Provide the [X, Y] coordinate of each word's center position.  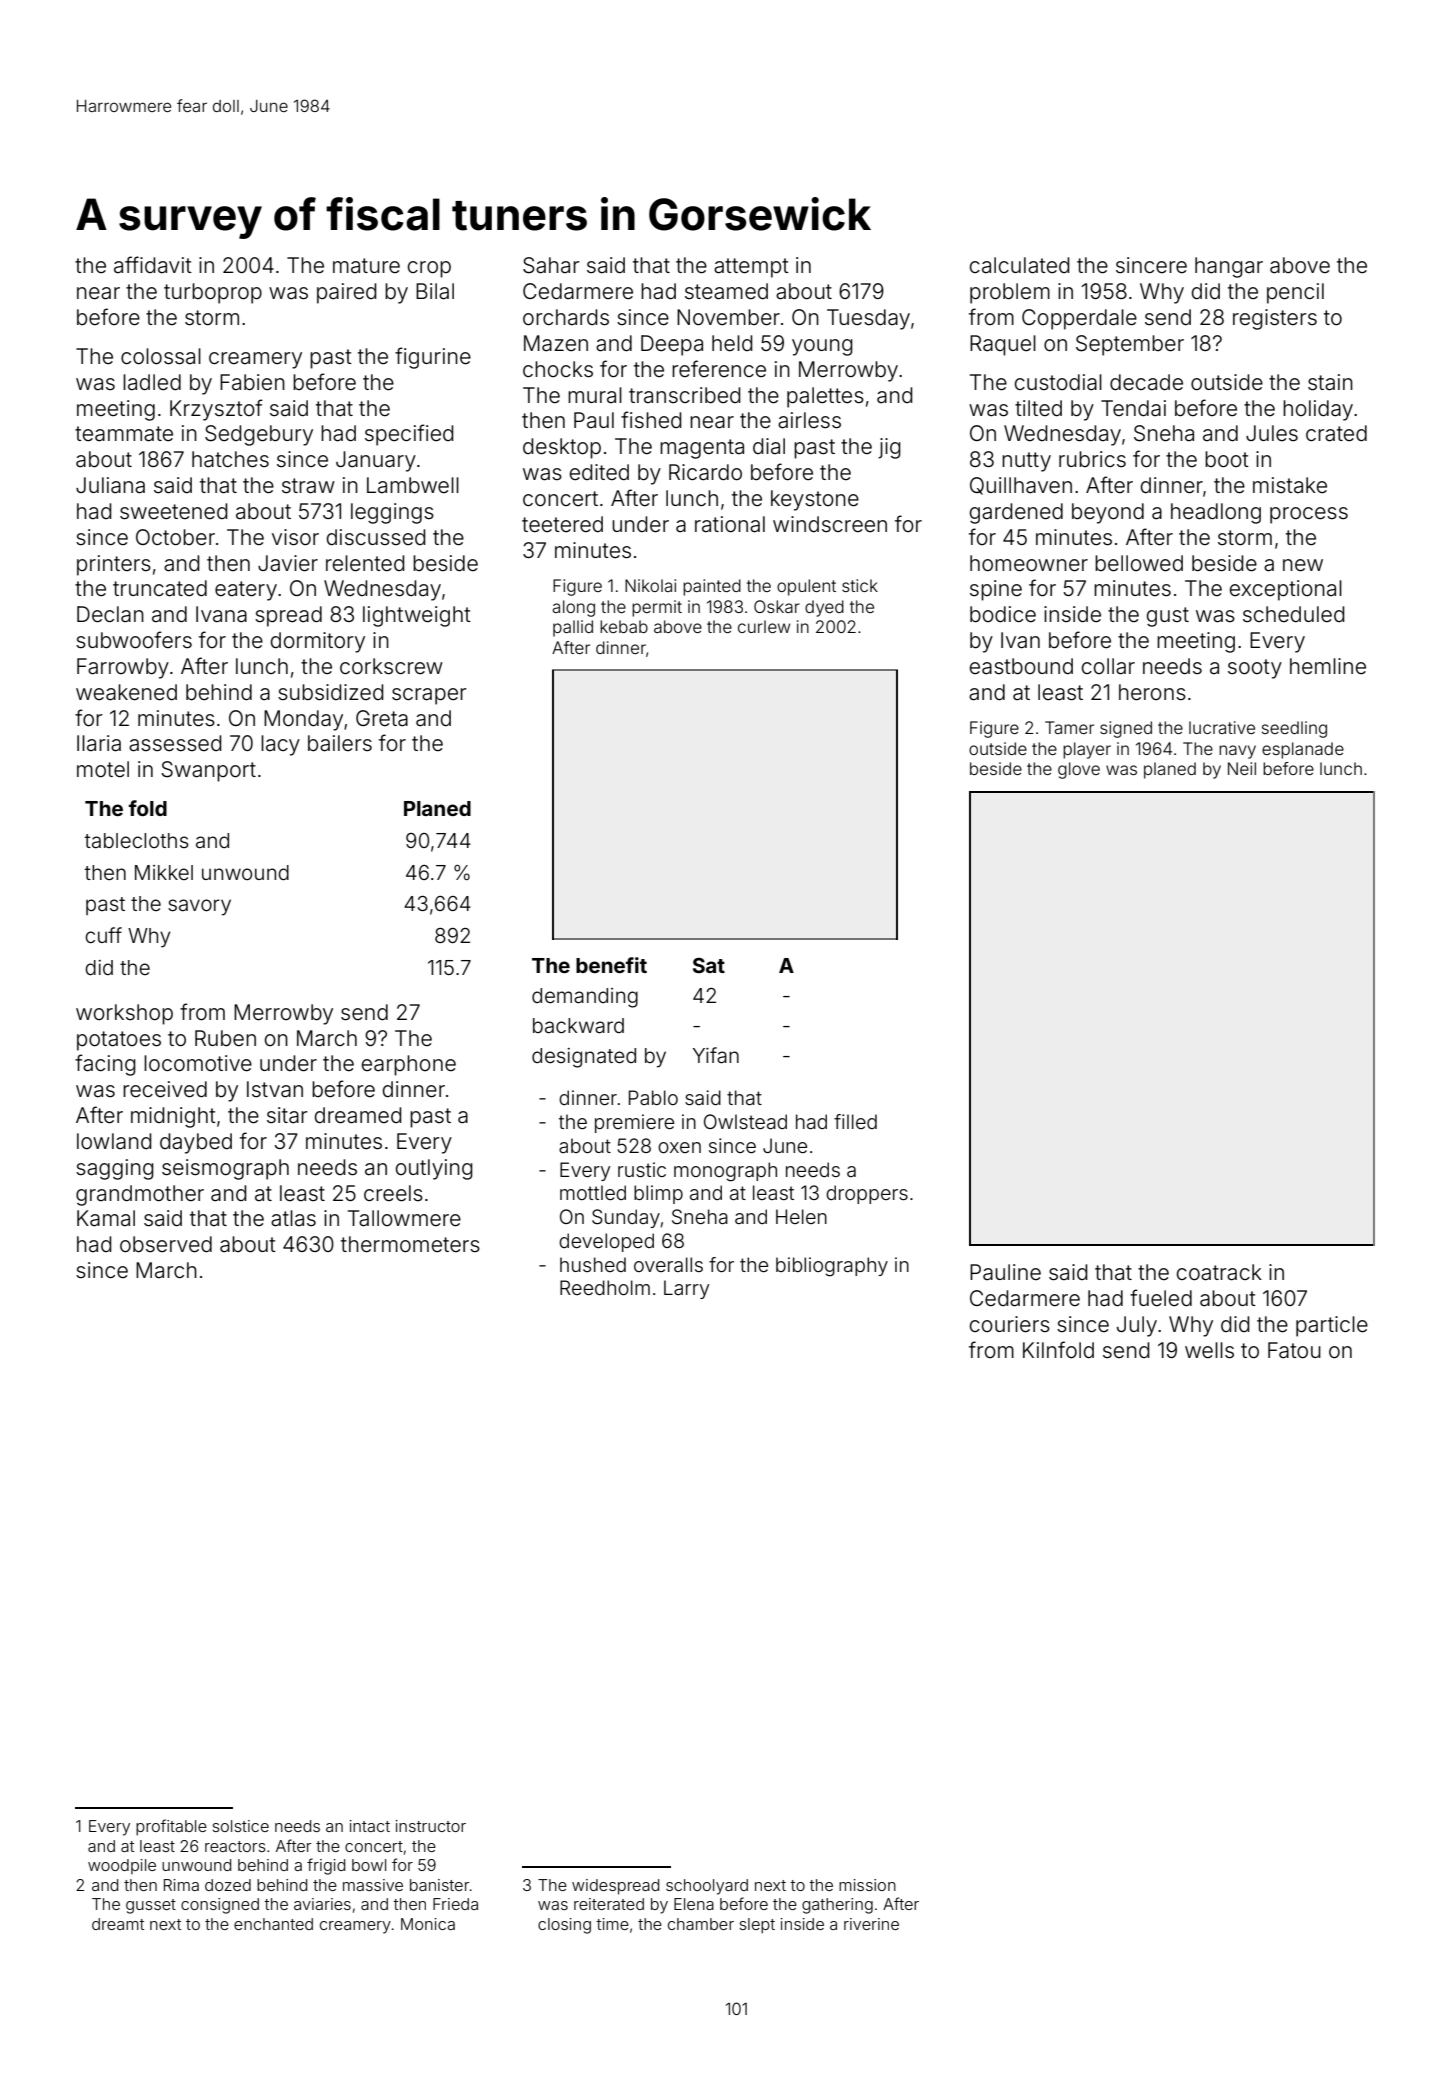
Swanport [208, 771]
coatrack [1219, 1272]
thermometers [410, 1244]
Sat [709, 965]
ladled [152, 382]
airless [809, 420]
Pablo [653, 1097]
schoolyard [707, 1887]
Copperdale [1079, 319]
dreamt [118, 1924]
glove [1079, 770]
